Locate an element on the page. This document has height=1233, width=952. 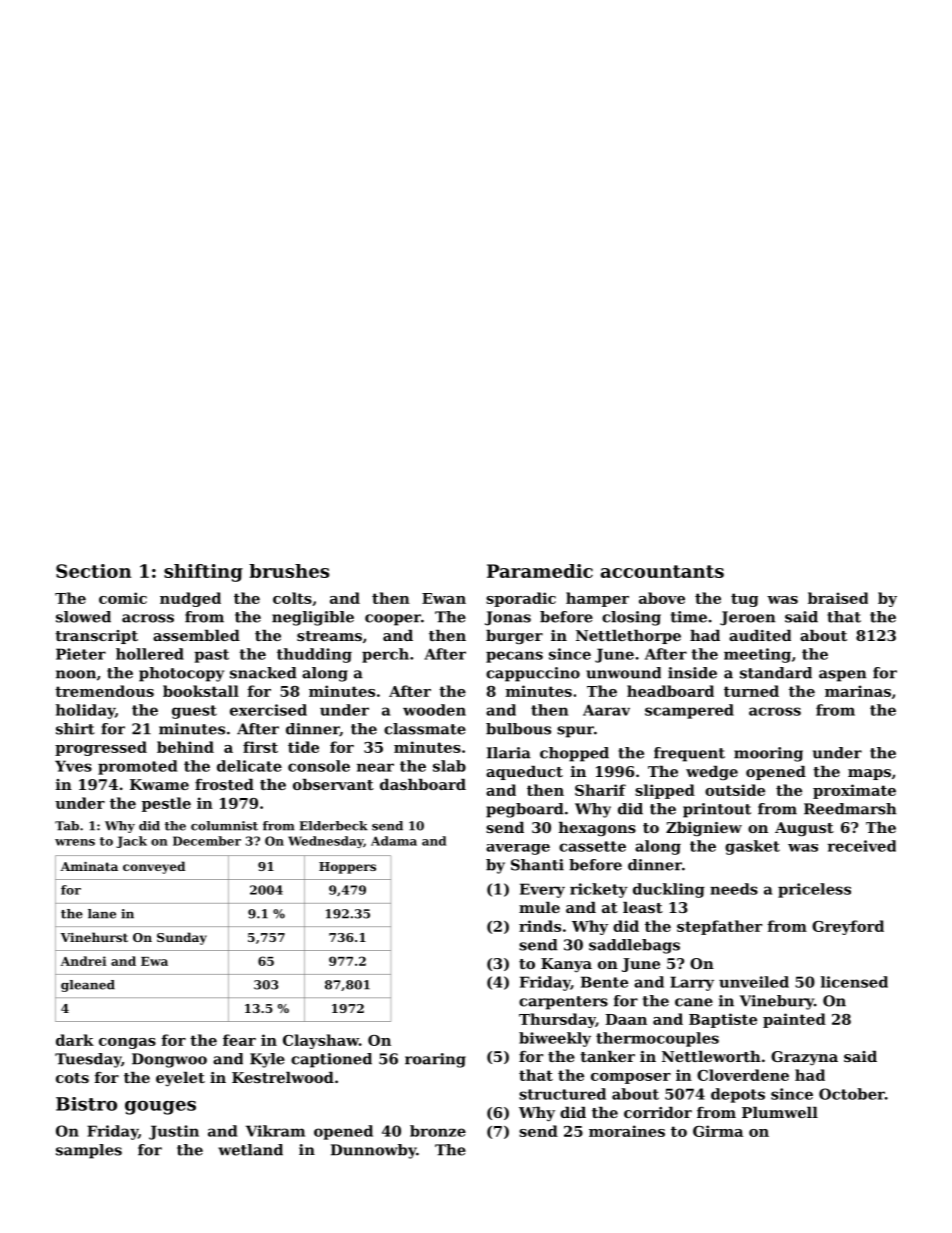
Girma is located at coordinates (718, 1131).
